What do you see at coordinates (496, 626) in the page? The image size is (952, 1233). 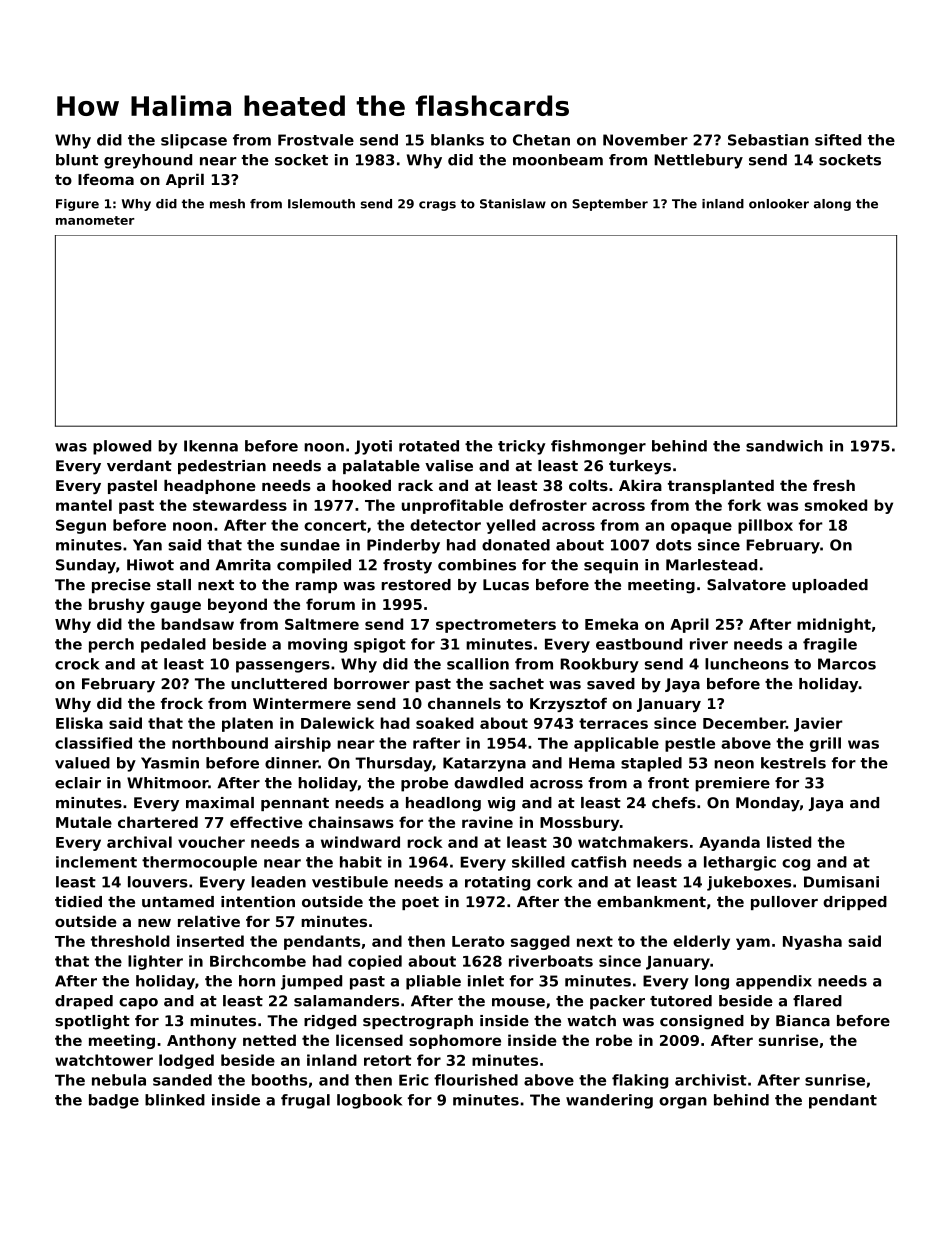 I see `spectrometers` at bounding box center [496, 626].
